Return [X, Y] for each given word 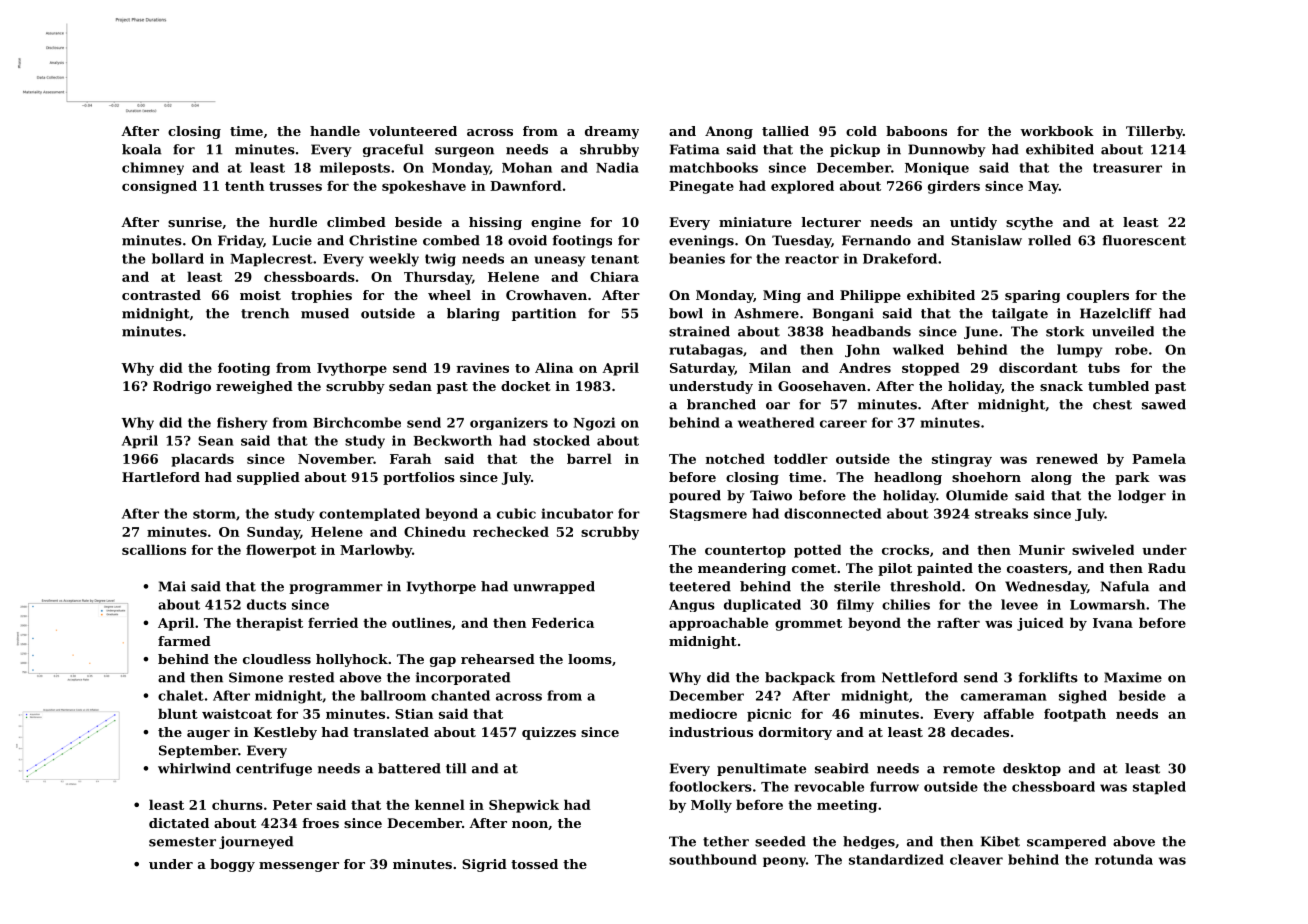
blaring [473, 314]
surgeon [464, 152]
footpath [1075, 715]
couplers [1098, 296]
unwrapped [554, 587]
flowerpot [281, 551]
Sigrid [484, 865]
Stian [414, 714]
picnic [769, 715]
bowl [686, 313]
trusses [295, 186]
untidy [973, 223]
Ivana [1113, 623]
